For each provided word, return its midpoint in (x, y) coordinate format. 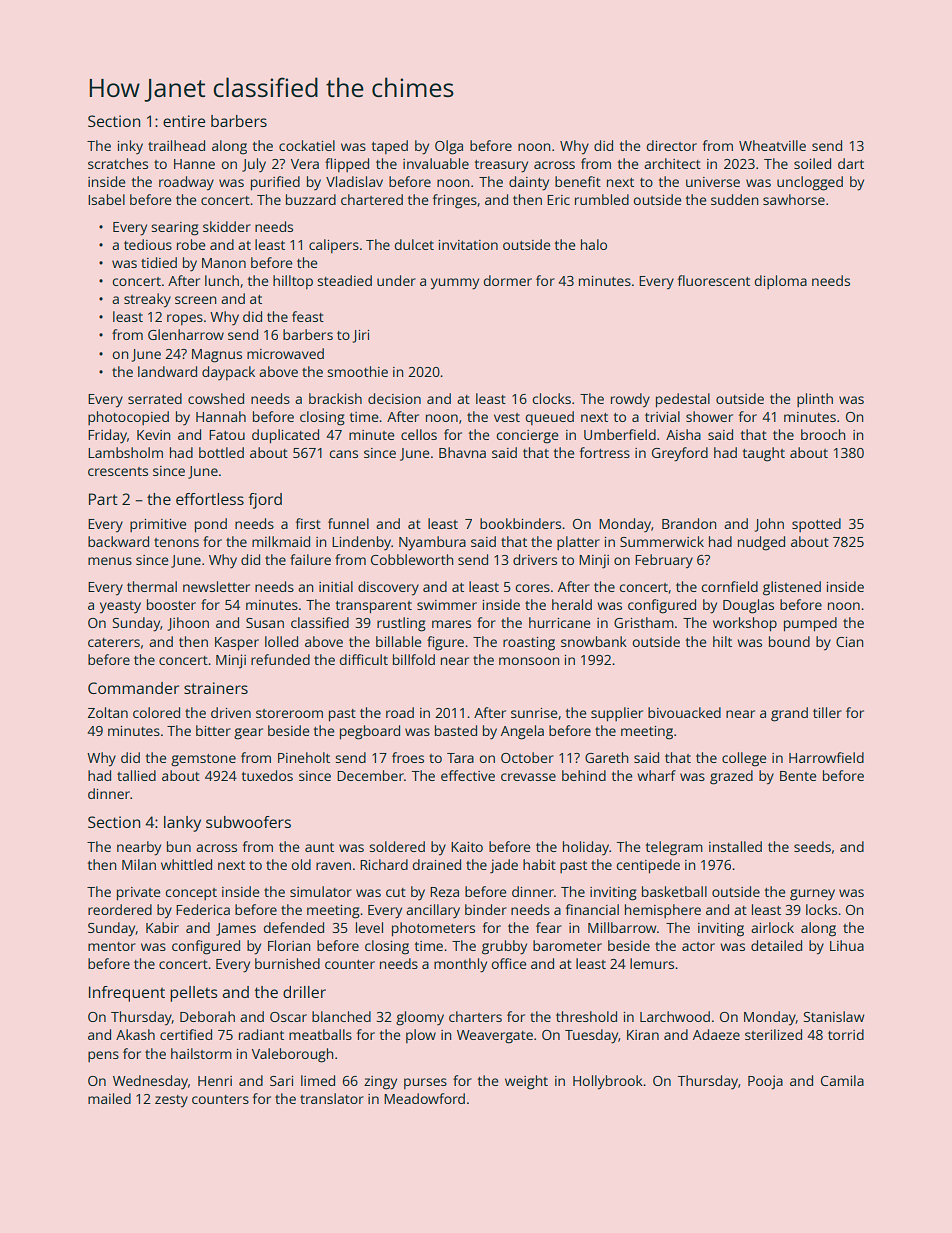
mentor (112, 946)
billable (399, 641)
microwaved (285, 353)
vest (507, 417)
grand (789, 714)
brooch (823, 434)
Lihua (847, 945)
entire (184, 121)
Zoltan (108, 712)
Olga (449, 147)
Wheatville (772, 145)
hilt (722, 641)
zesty (171, 1101)
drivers (535, 559)
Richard (384, 864)
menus (110, 561)
